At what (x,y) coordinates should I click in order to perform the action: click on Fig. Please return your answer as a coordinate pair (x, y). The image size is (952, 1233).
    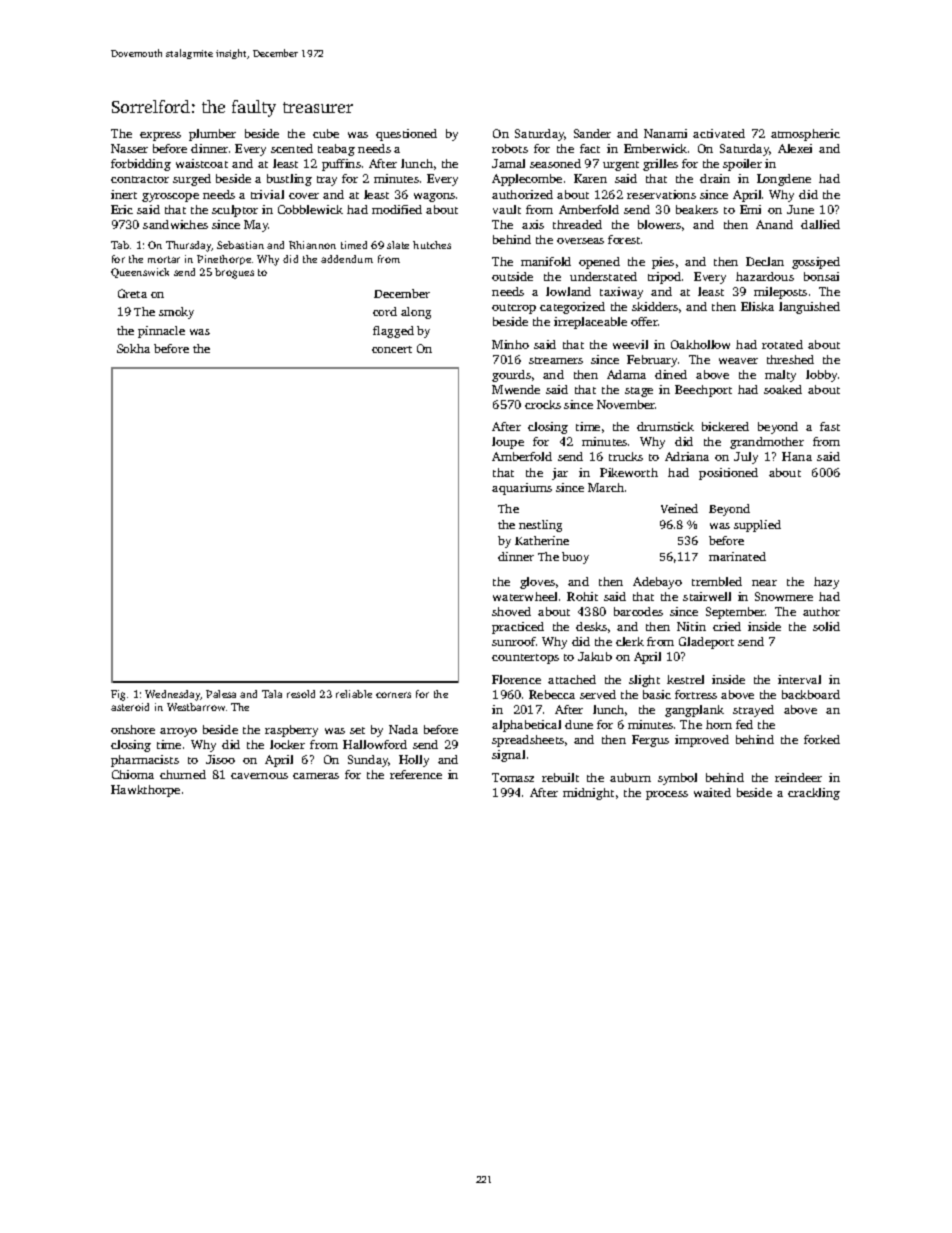
    Looking at the image, I should click on (118, 695).
